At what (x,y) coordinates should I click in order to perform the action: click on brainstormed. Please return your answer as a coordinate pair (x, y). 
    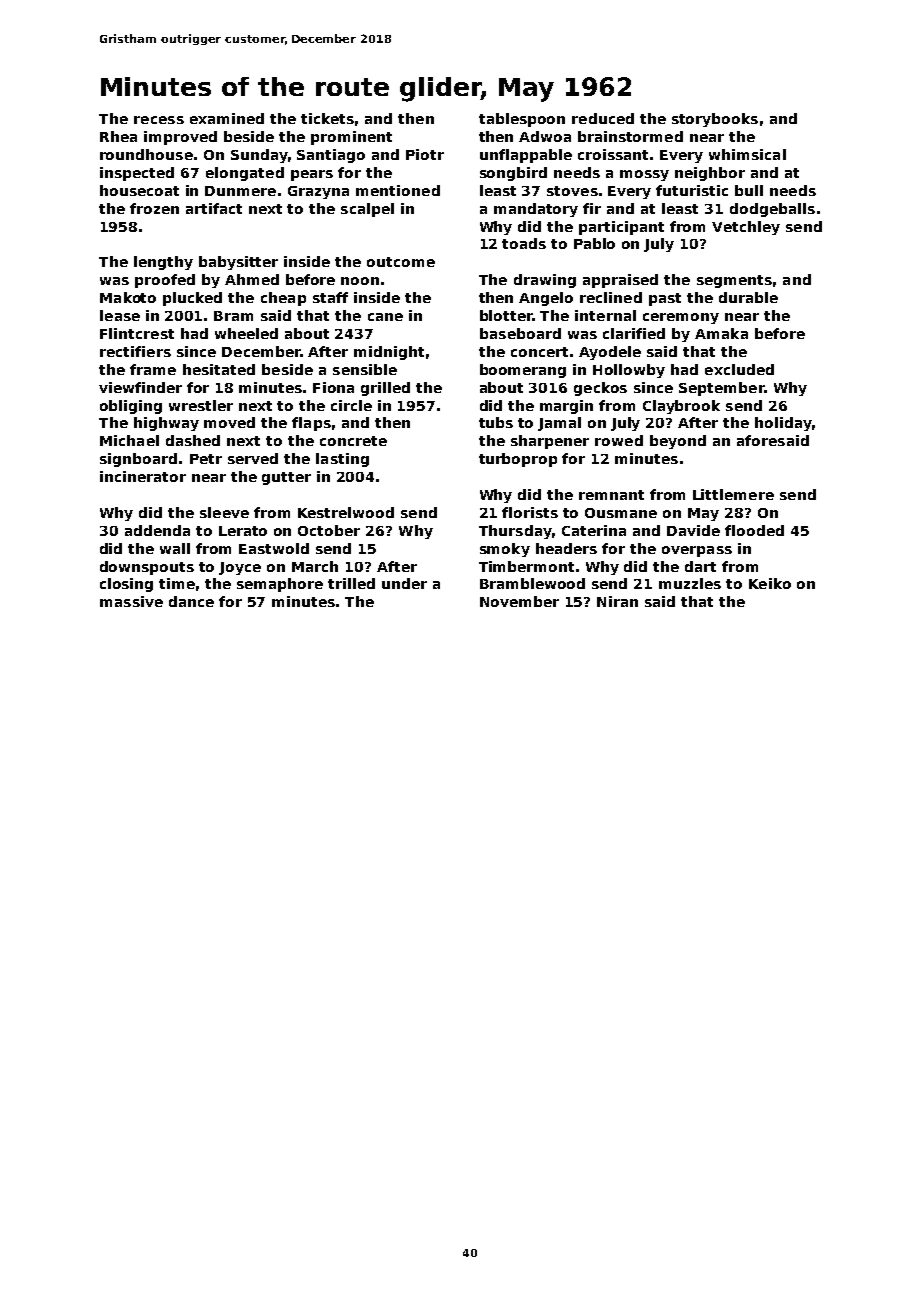
    Looking at the image, I should click on (630, 136).
